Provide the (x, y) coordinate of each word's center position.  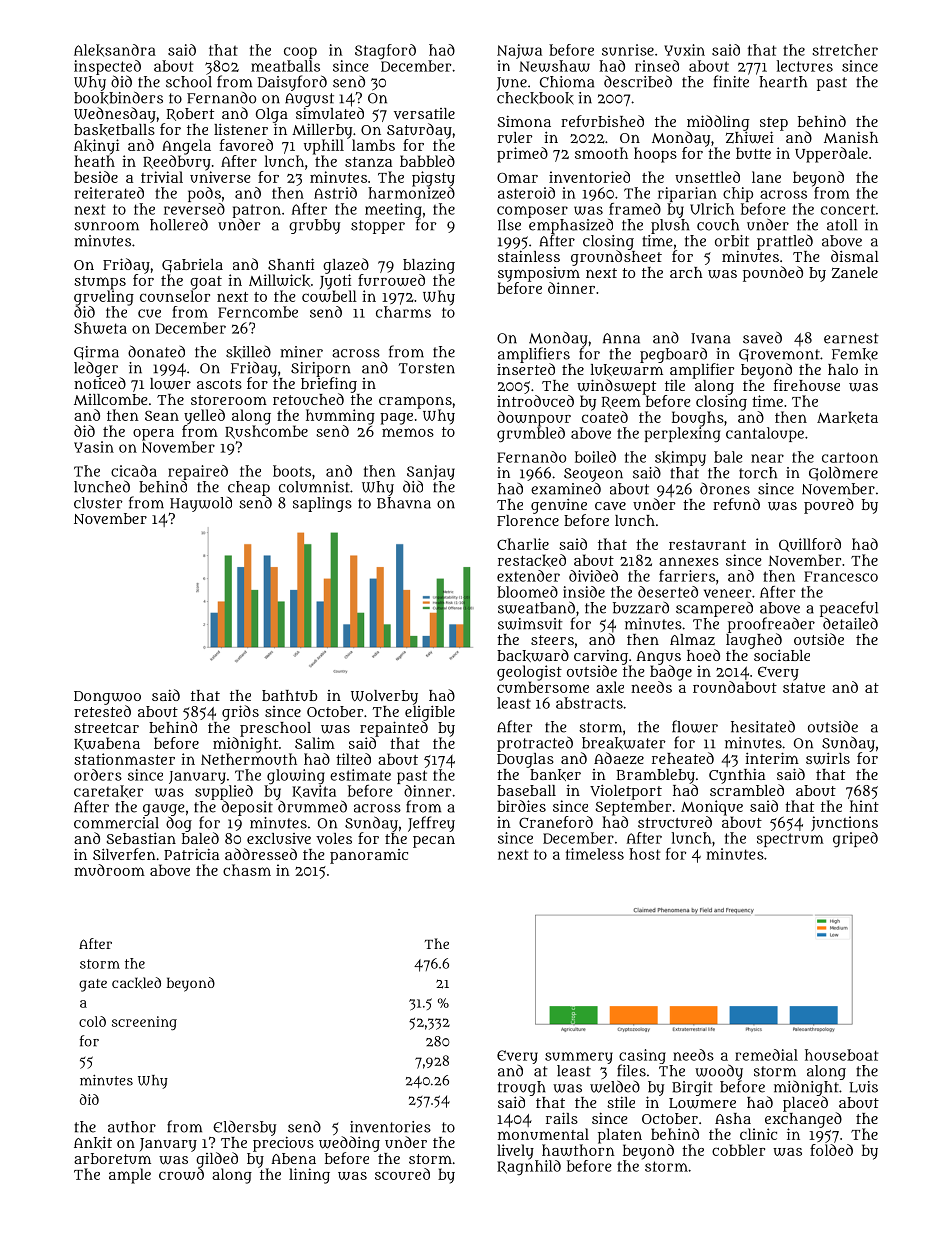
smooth (601, 153)
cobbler (738, 1150)
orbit (732, 241)
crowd (181, 1174)
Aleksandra (115, 50)
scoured (402, 1174)
